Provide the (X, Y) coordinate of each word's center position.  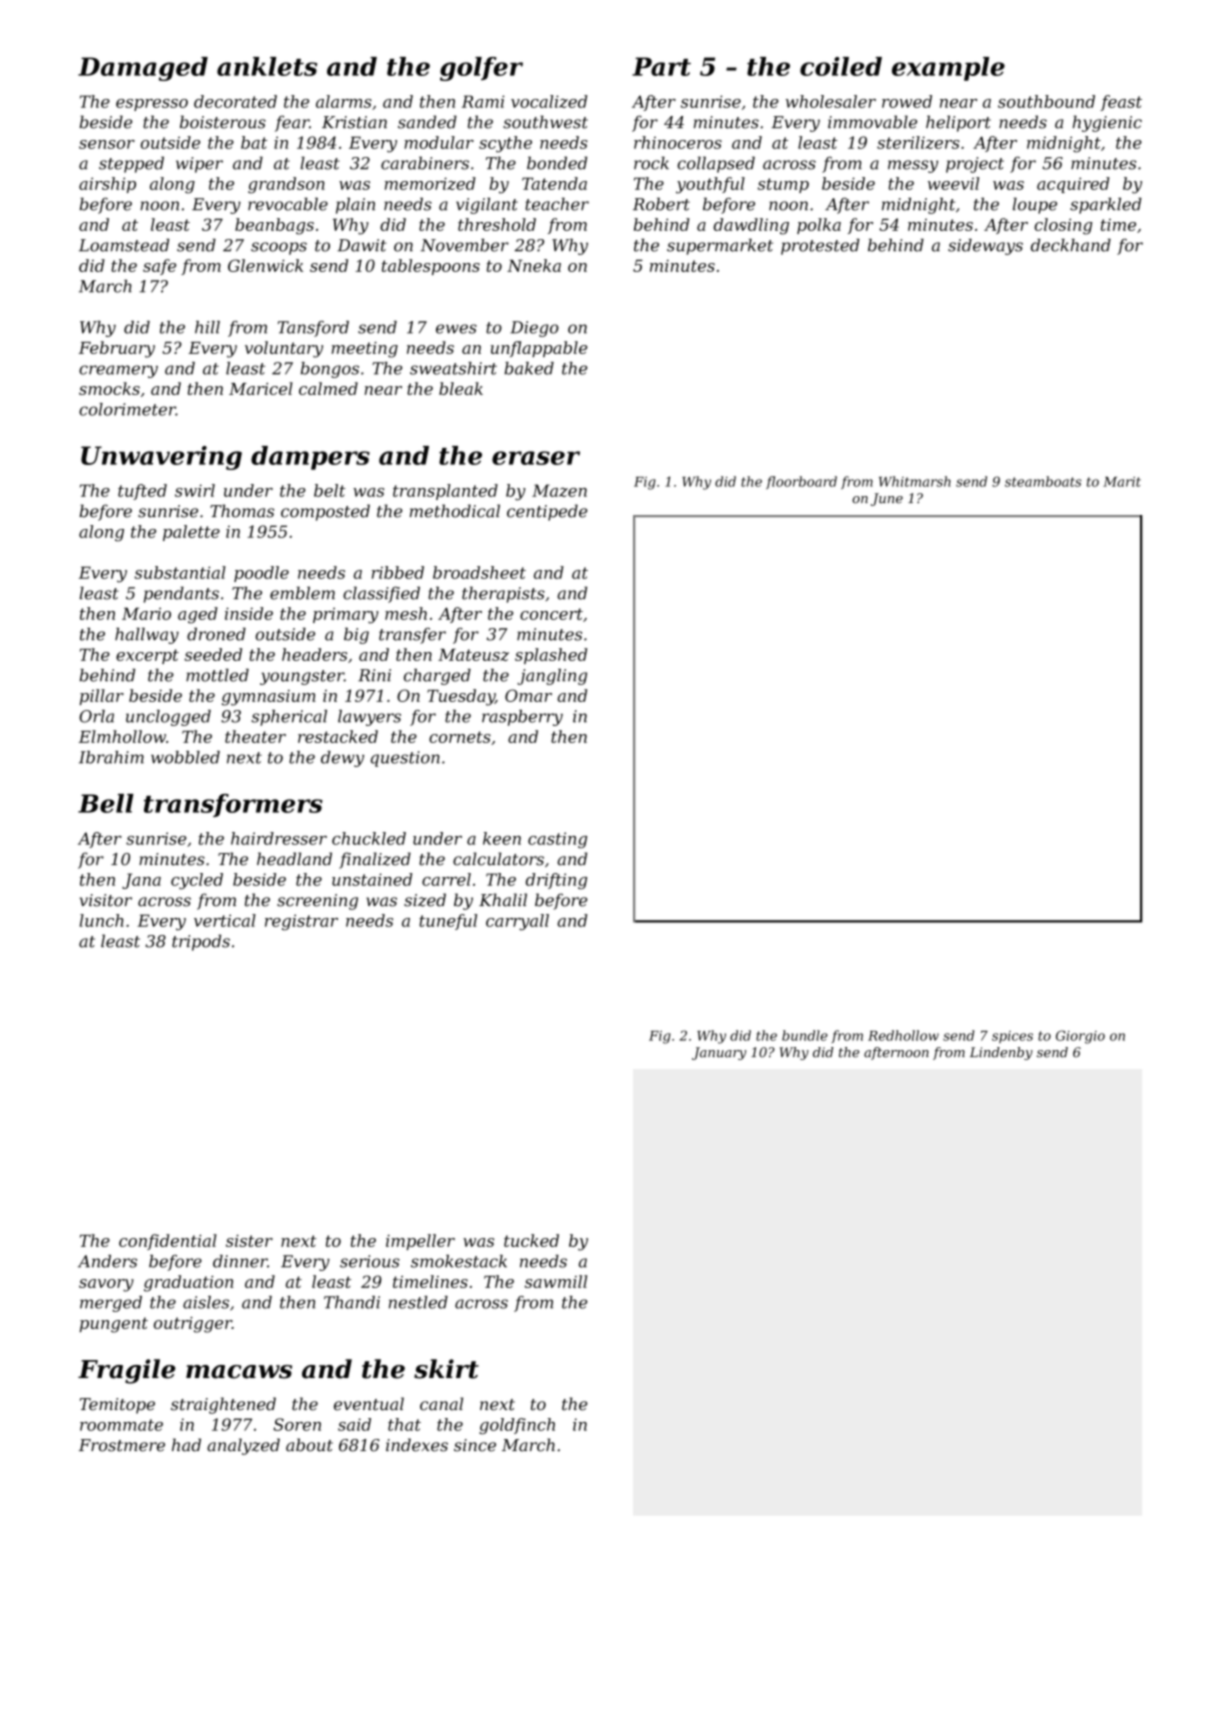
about (309, 1445)
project (975, 165)
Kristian (354, 122)
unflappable (539, 349)
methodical (455, 511)
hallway (147, 635)
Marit (1122, 482)
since (475, 1445)
